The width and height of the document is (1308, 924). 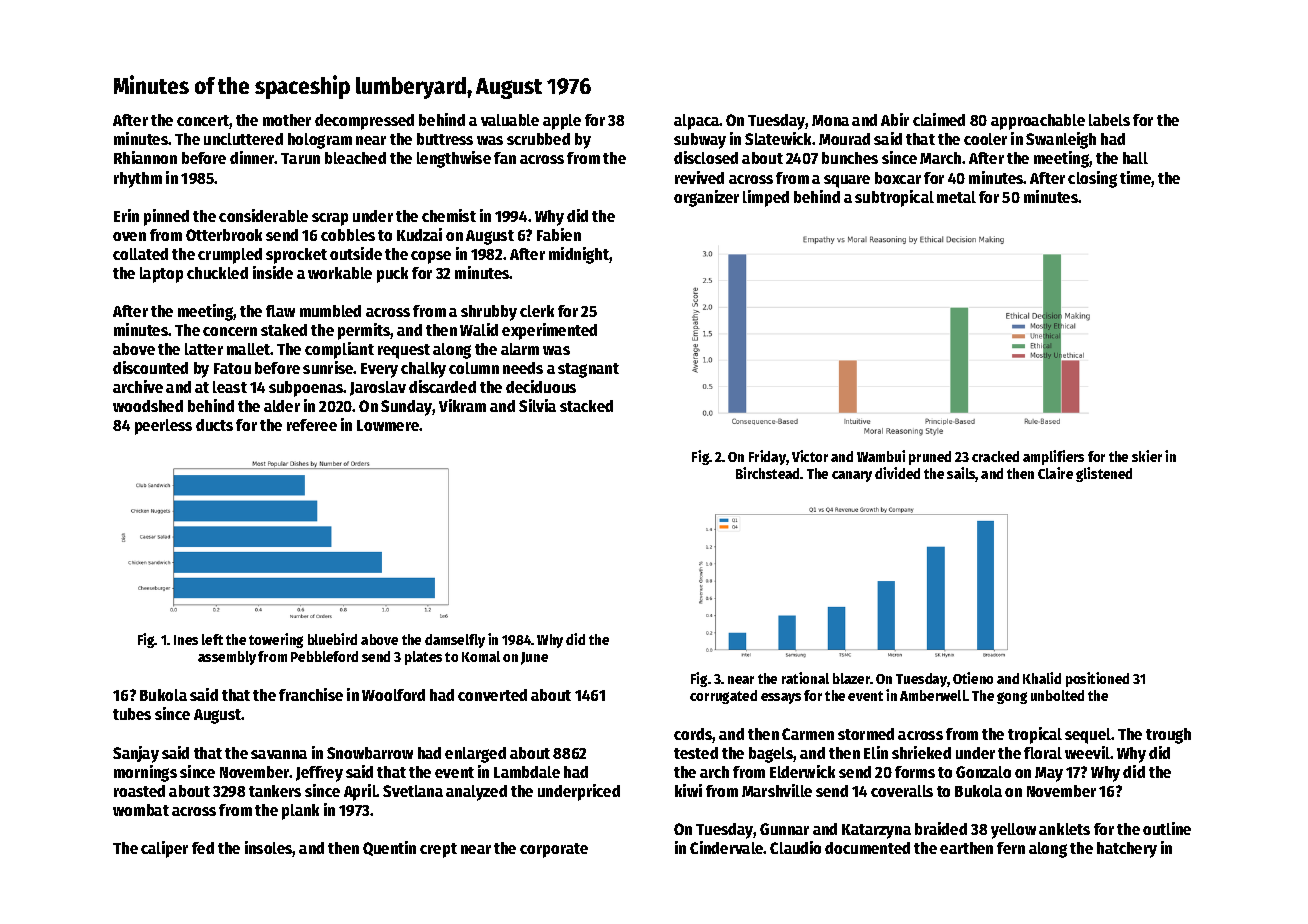 I want to click on considerable, so click(x=263, y=215).
